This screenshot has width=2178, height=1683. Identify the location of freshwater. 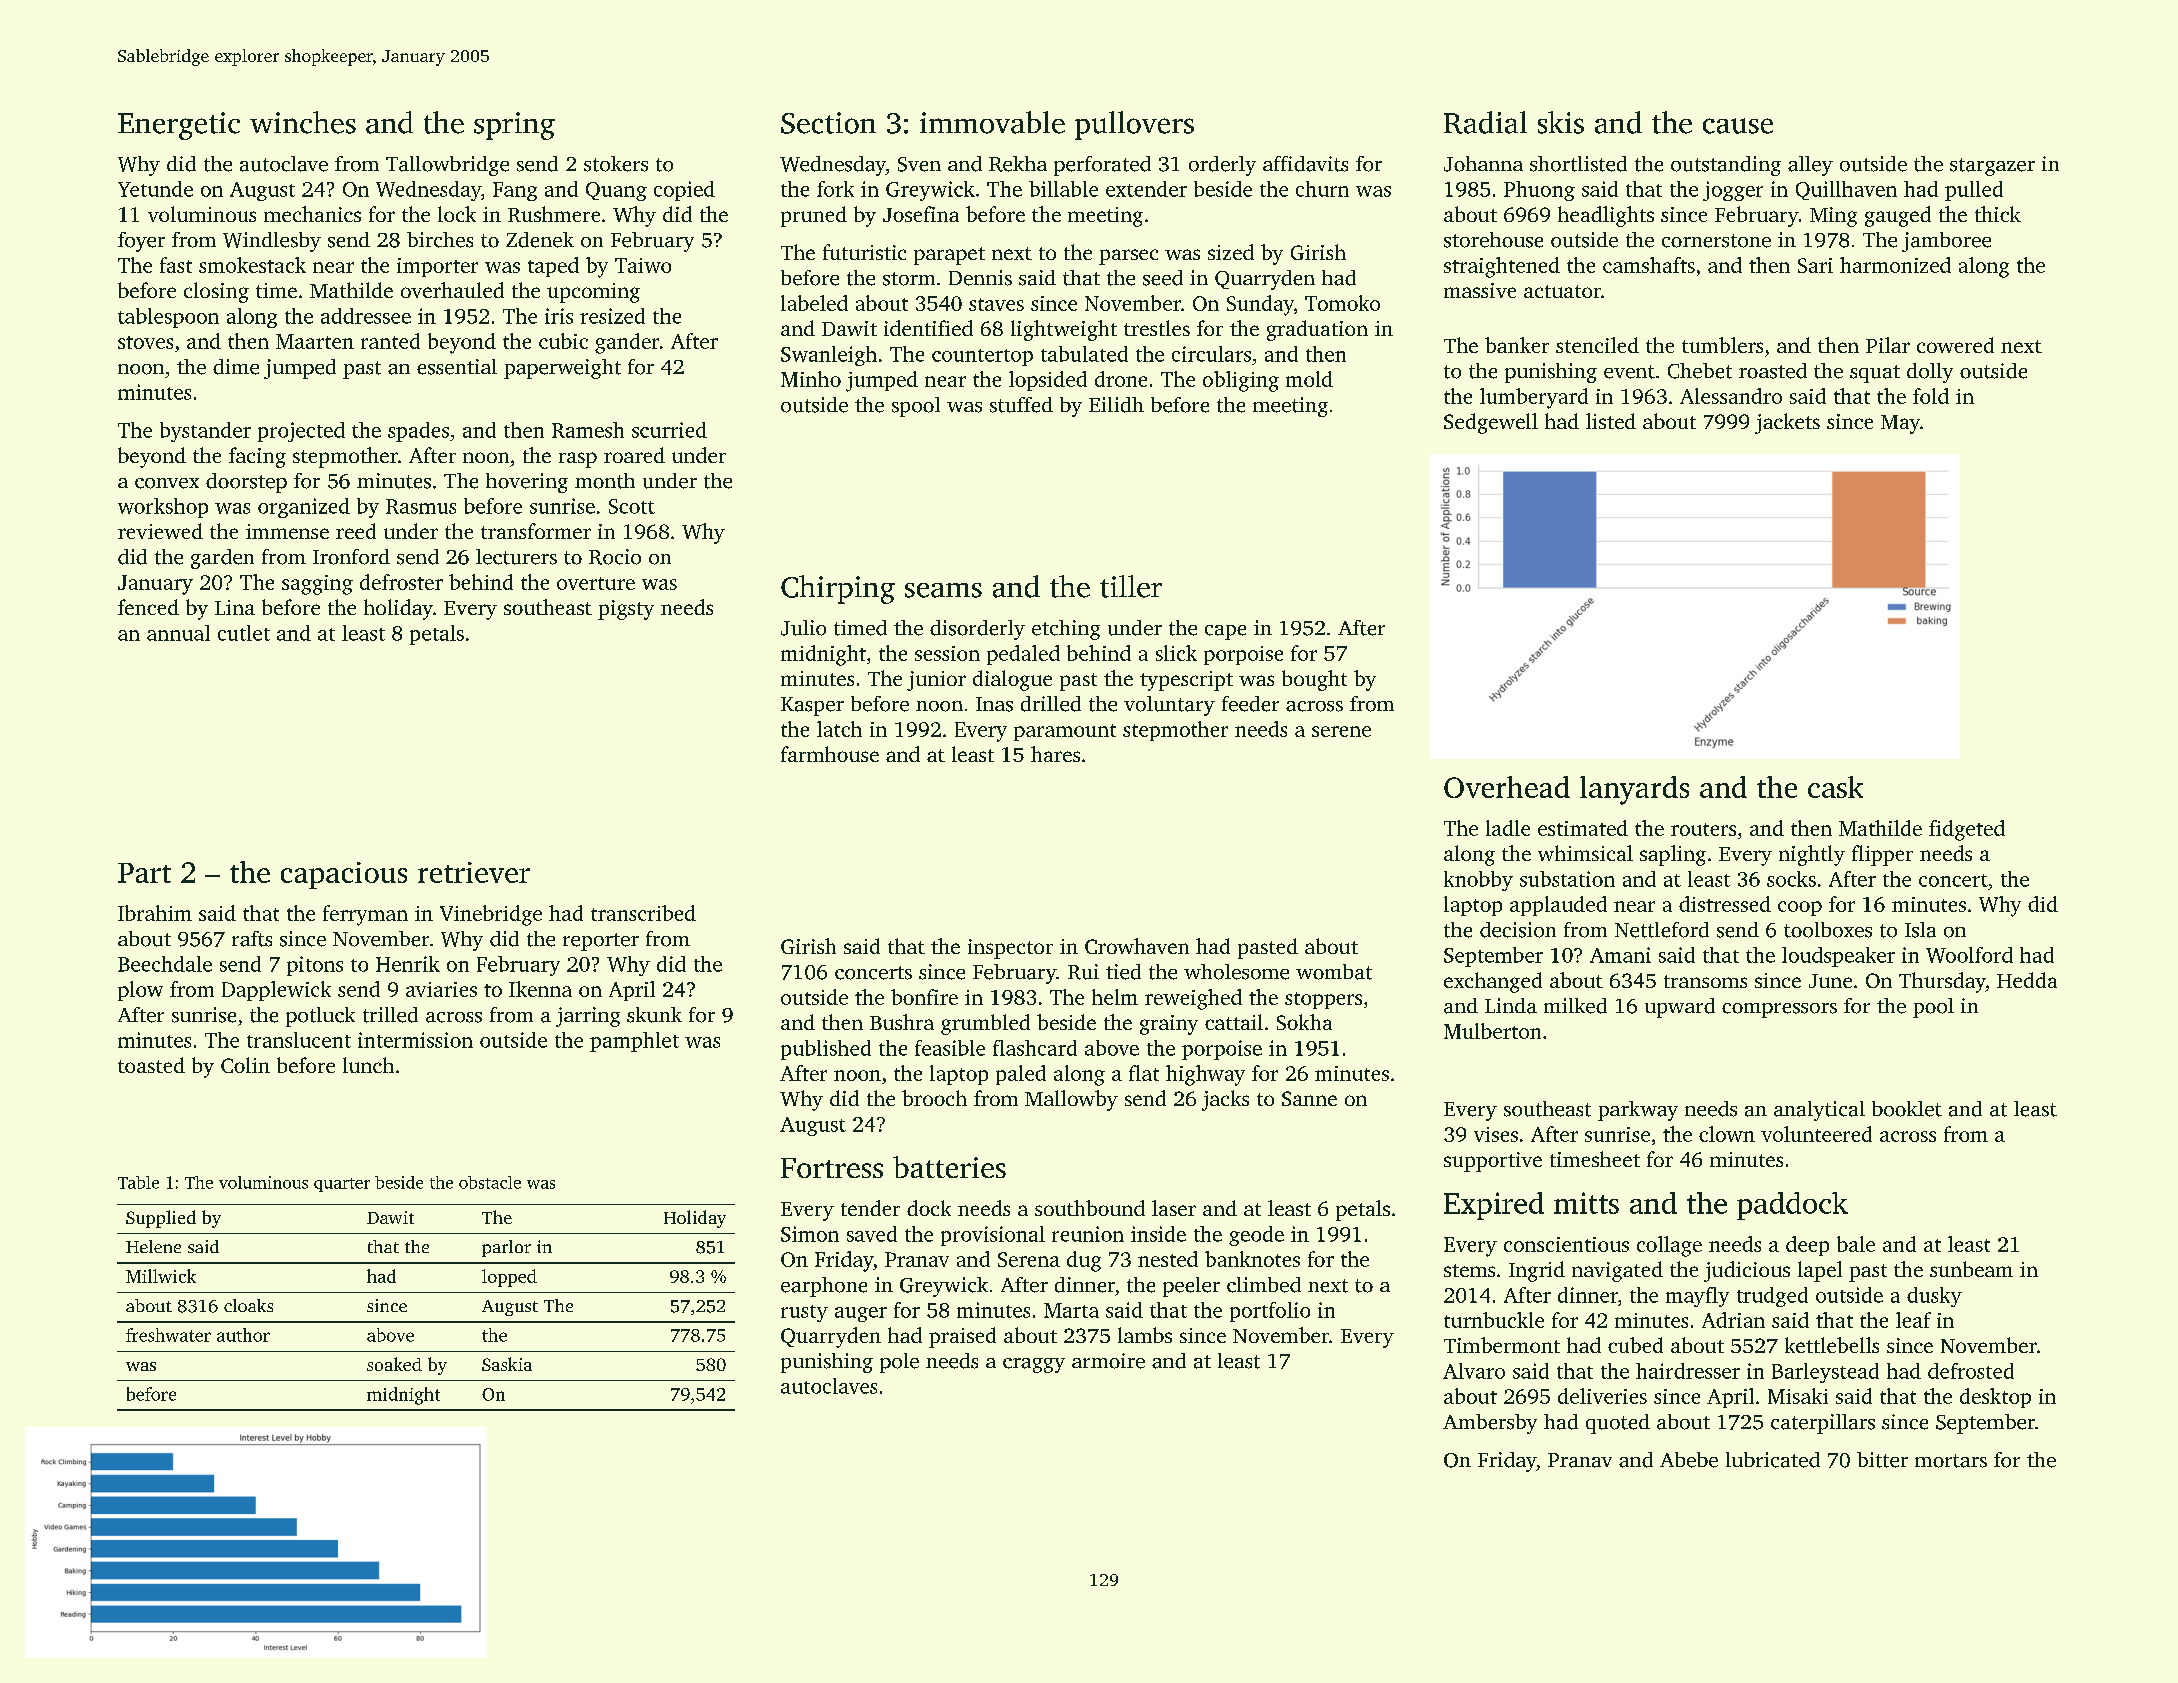
(168, 1335).
